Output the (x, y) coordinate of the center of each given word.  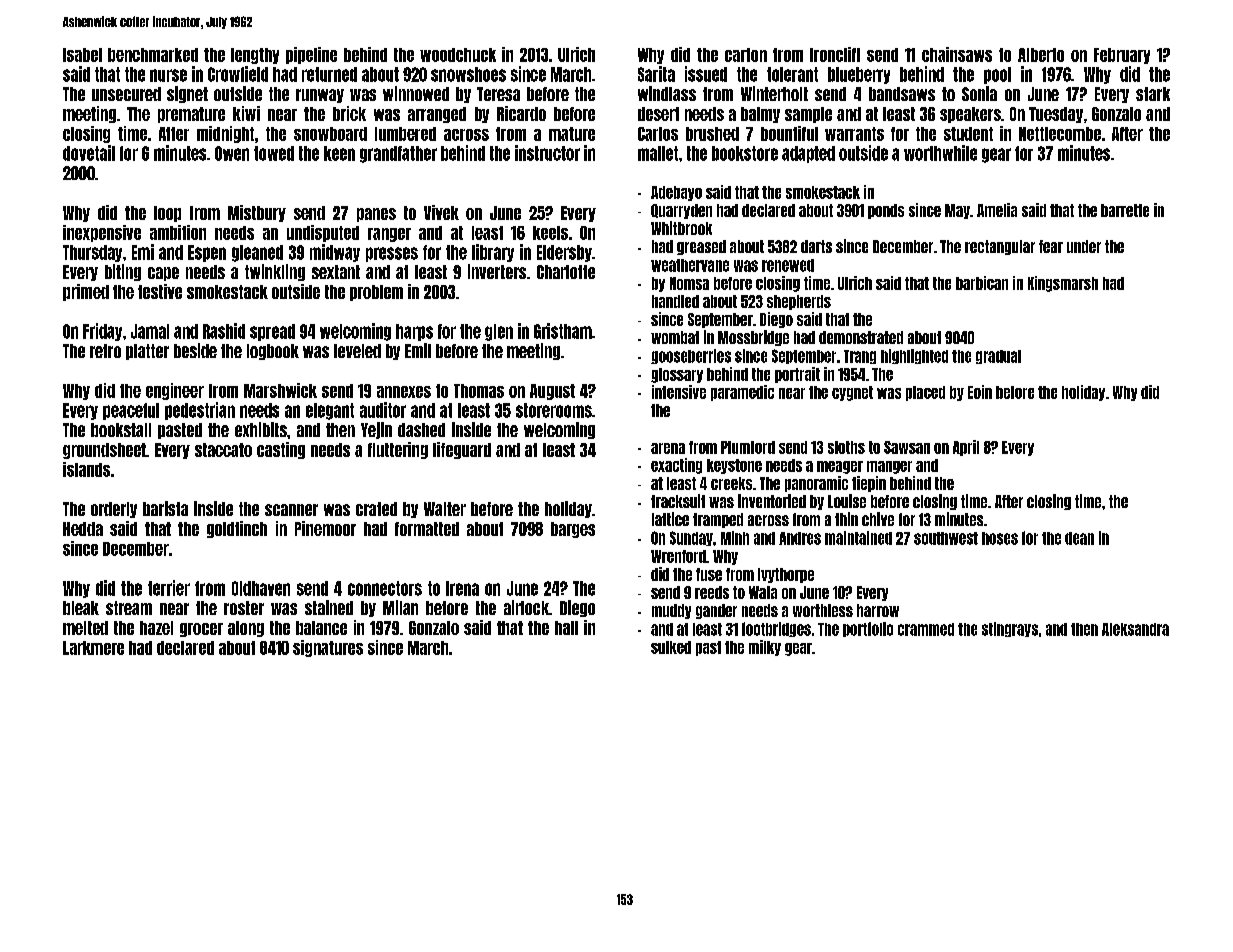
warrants (854, 134)
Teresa (498, 94)
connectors (385, 588)
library (493, 253)
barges (573, 530)
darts (816, 246)
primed (86, 292)
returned (329, 74)
